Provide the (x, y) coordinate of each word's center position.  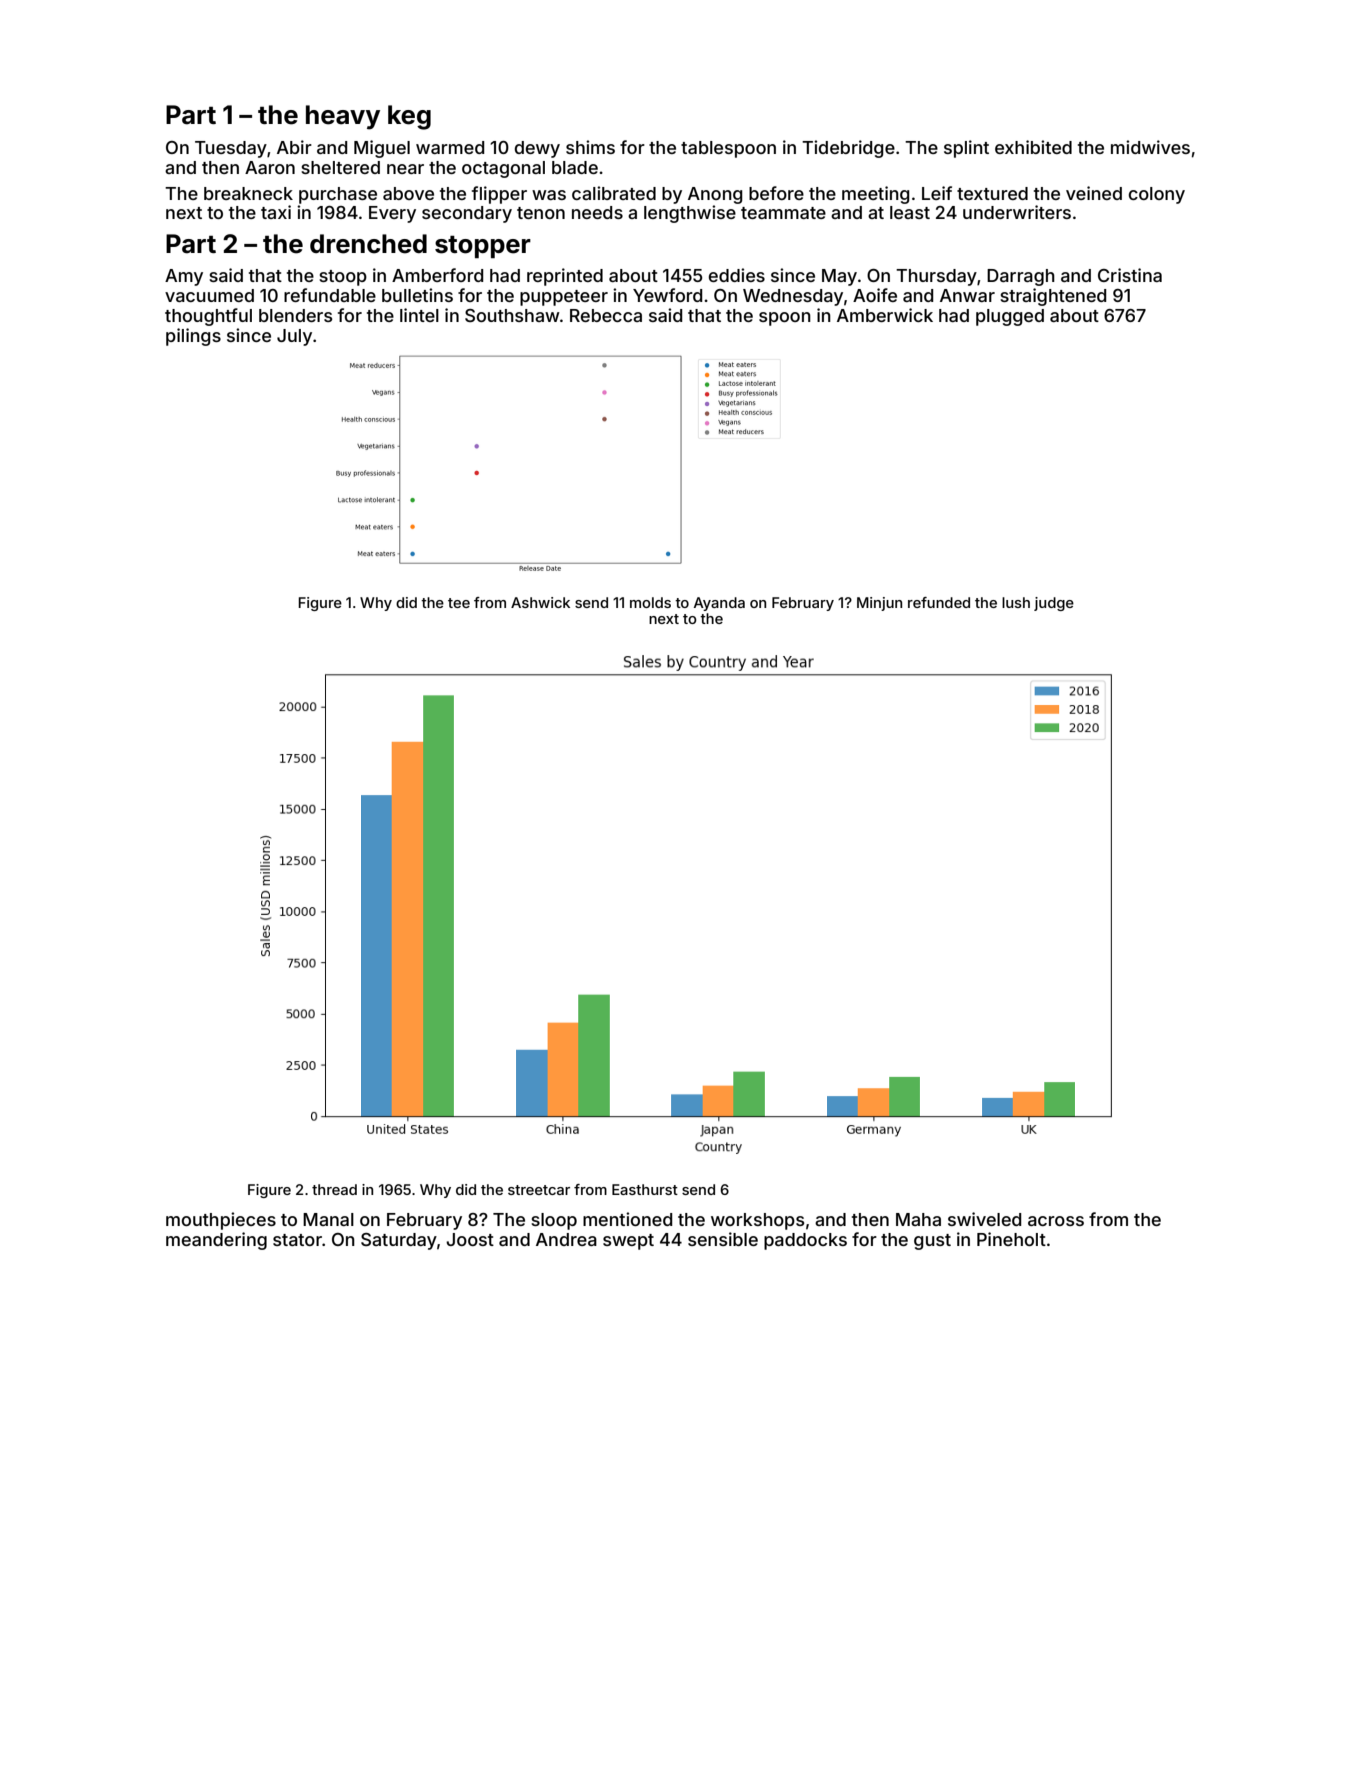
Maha (918, 1219)
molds (650, 602)
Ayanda (719, 604)
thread (334, 1189)
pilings (193, 337)
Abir (294, 147)
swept (628, 1242)
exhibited (1033, 147)
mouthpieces (221, 1221)
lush (1016, 602)
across (1056, 1221)
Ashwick (540, 602)
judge (1054, 604)
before (776, 193)
